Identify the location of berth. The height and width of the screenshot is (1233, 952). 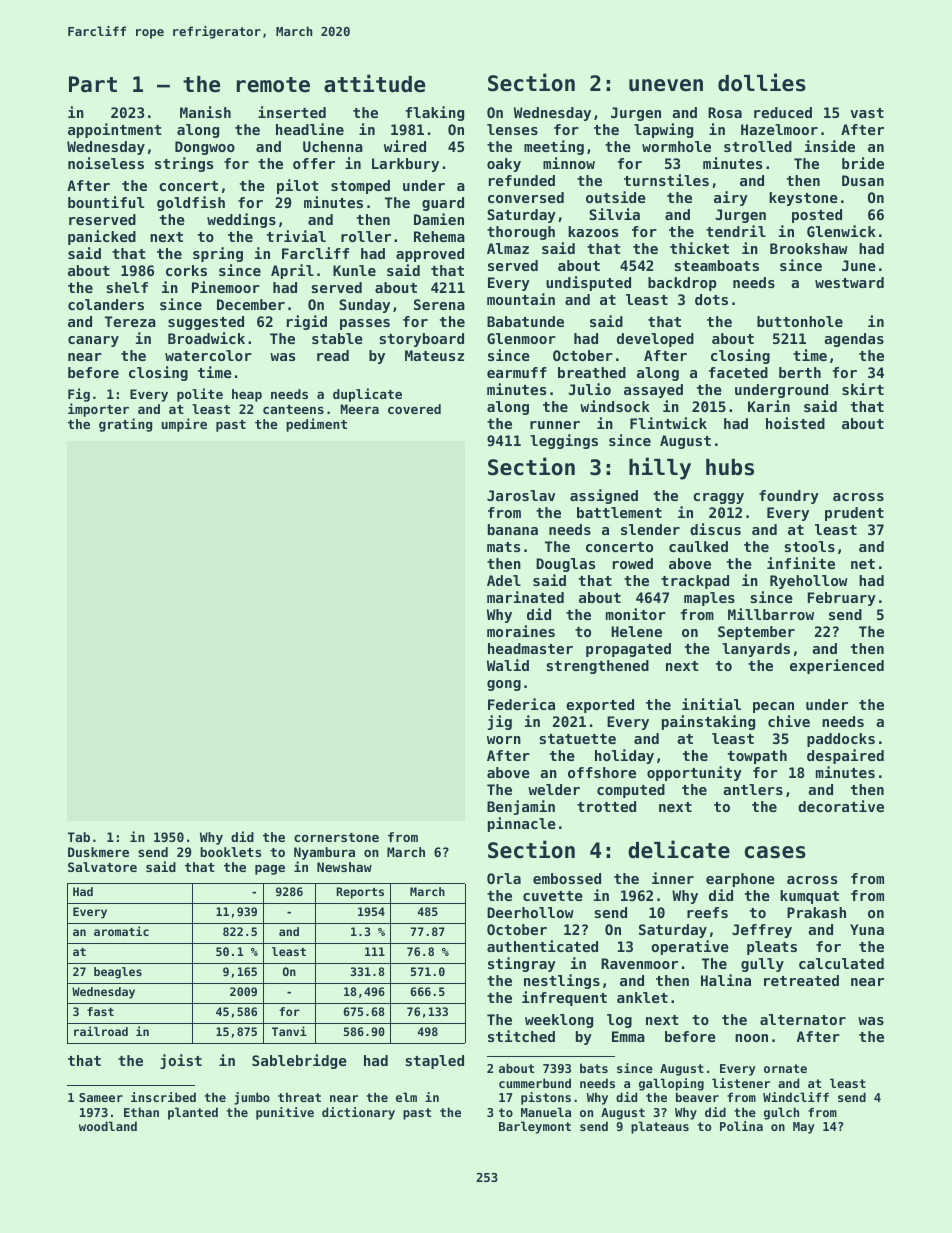
(800, 372).
